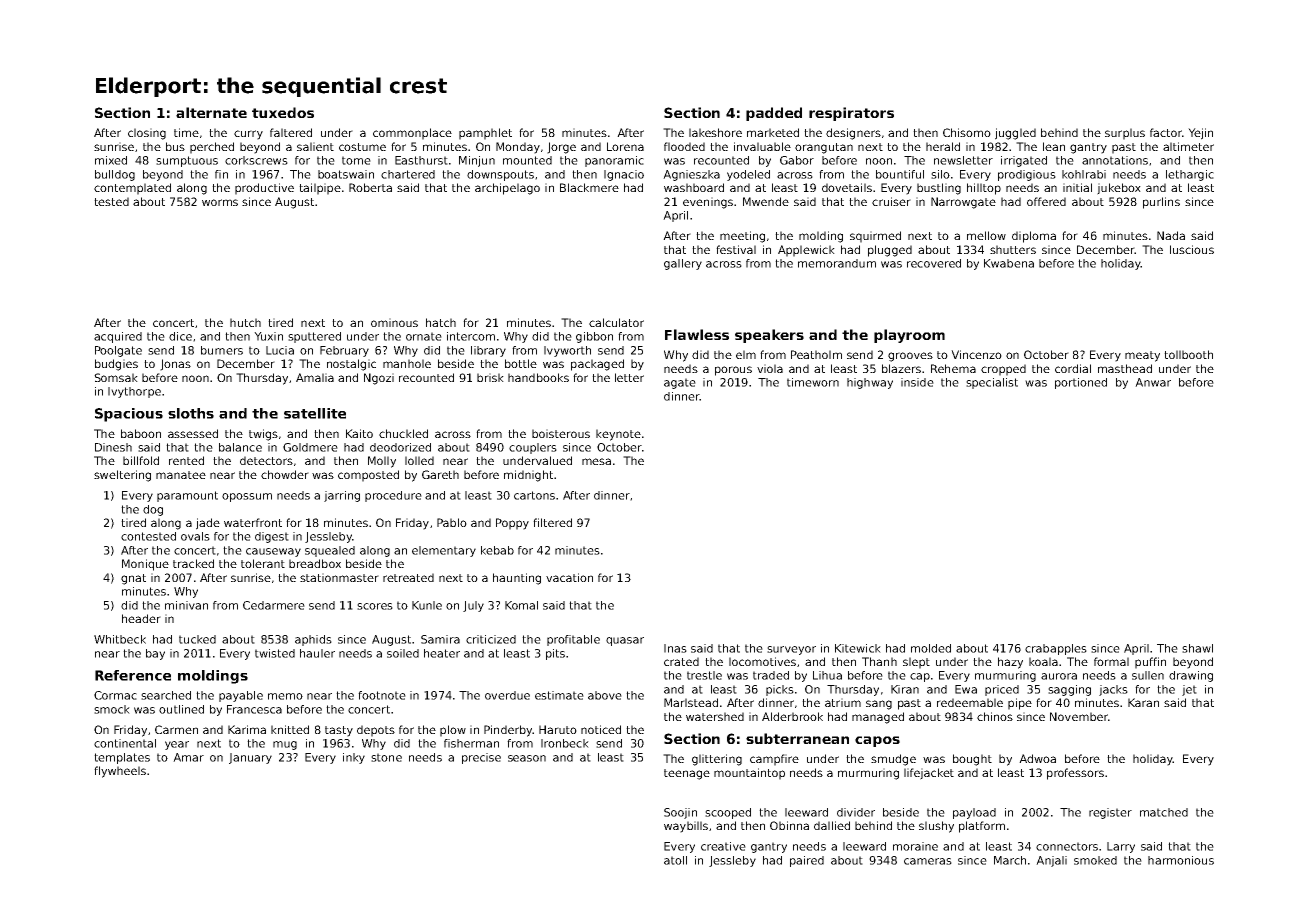 The image size is (1308, 924). Describe the element at coordinates (120, 772) in the document. I see `flywheels` at that location.
